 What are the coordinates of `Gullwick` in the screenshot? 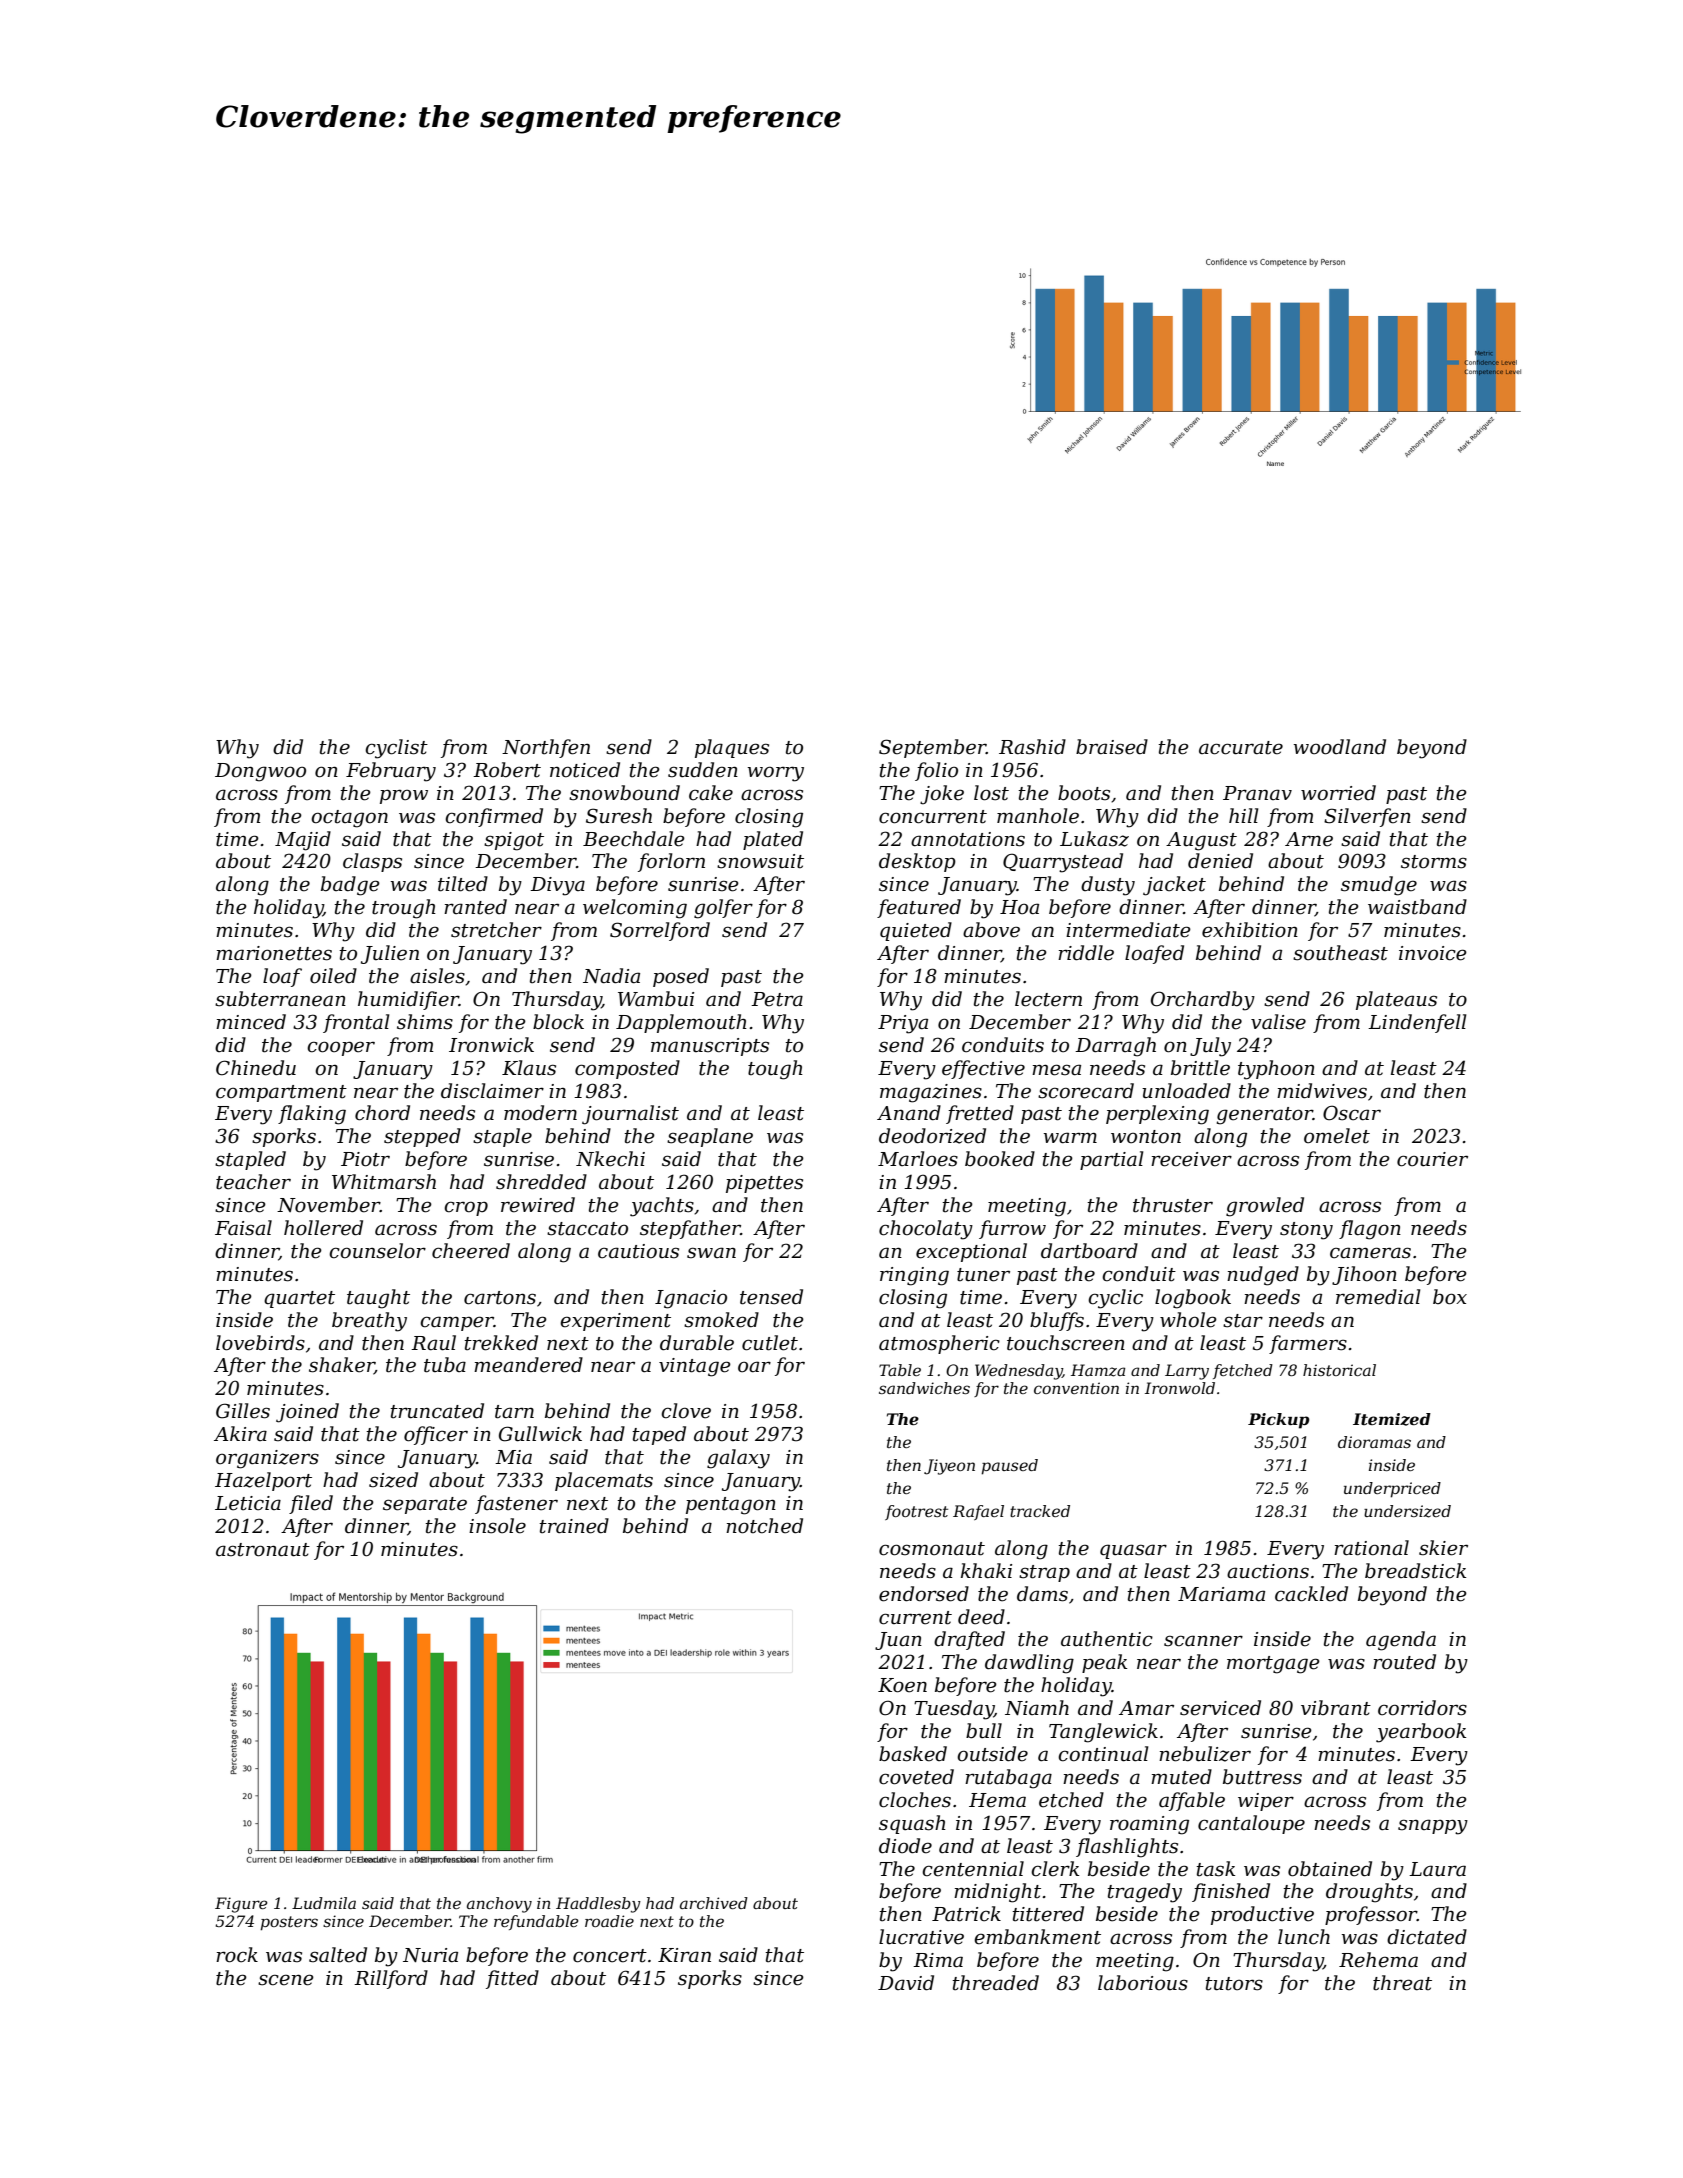 It's located at (540, 1434).
